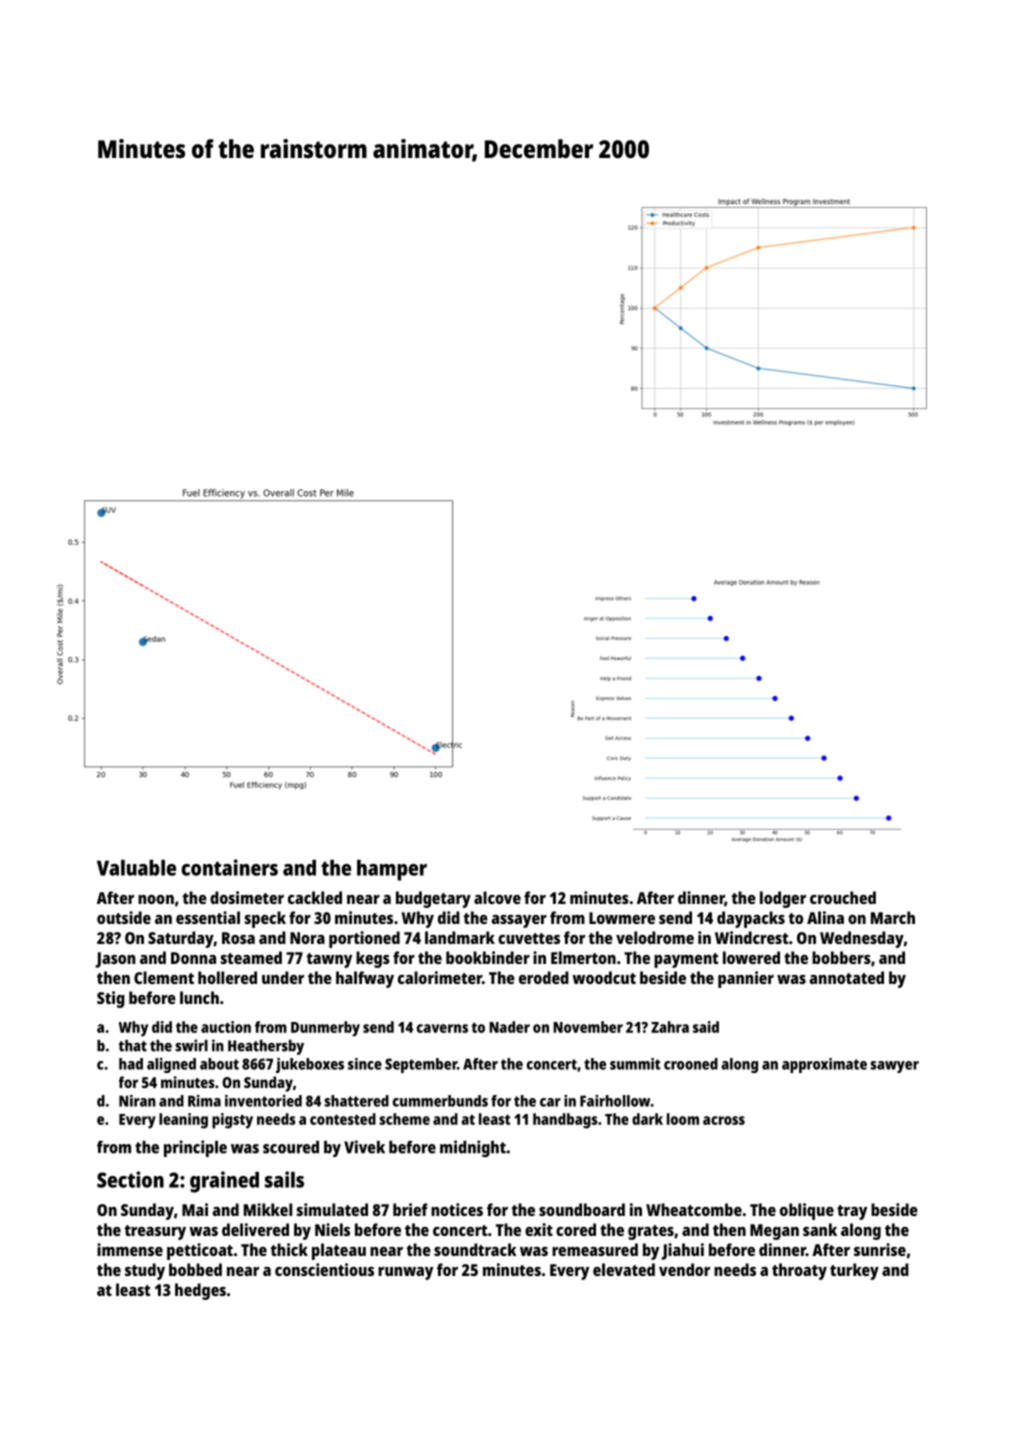 The height and width of the screenshot is (1454, 1023). Describe the element at coordinates (392, 870) in the screenshot. I see `hamper` at that location.
